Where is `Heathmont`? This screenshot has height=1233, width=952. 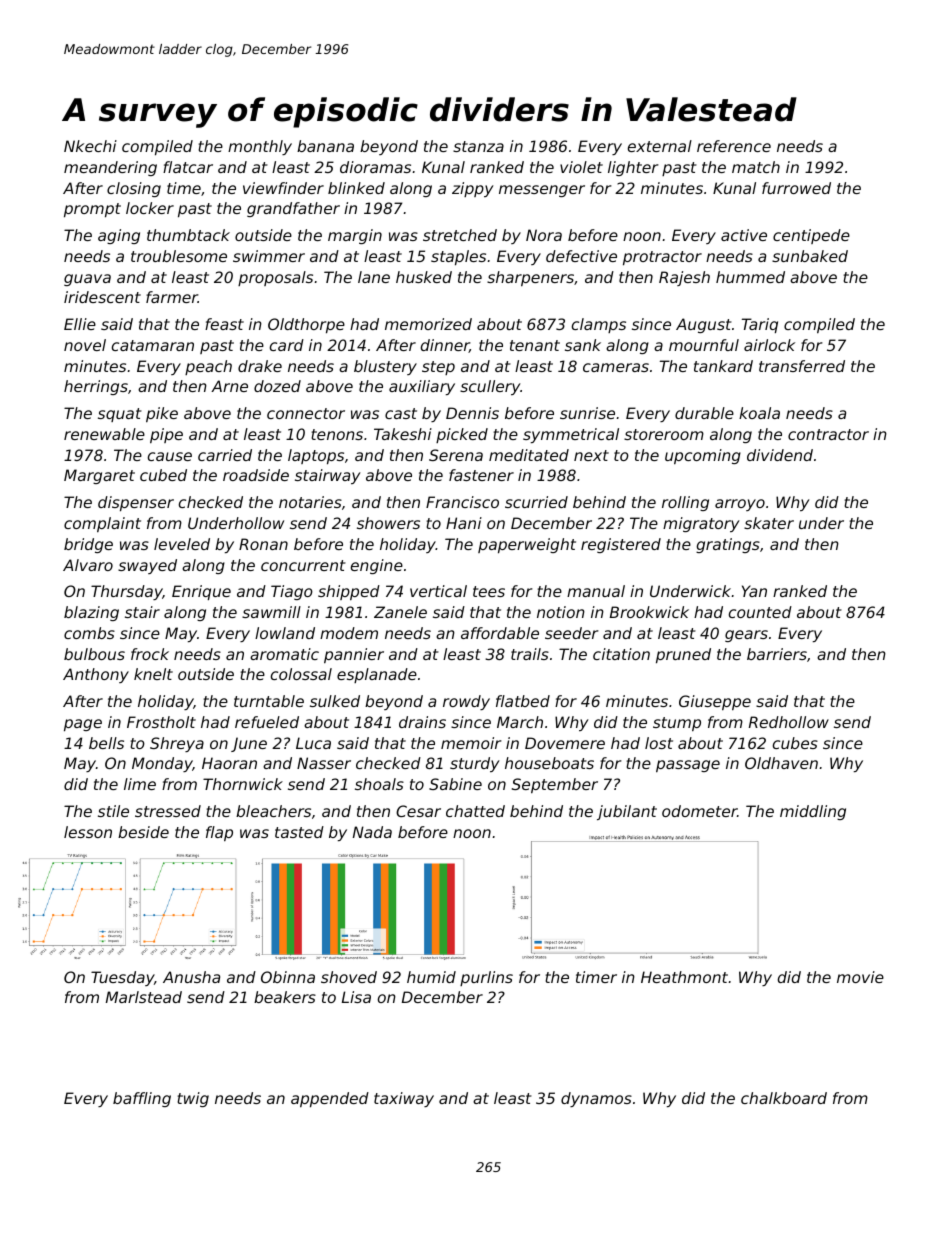
Heathmont is located at coordinates (684, 977).
